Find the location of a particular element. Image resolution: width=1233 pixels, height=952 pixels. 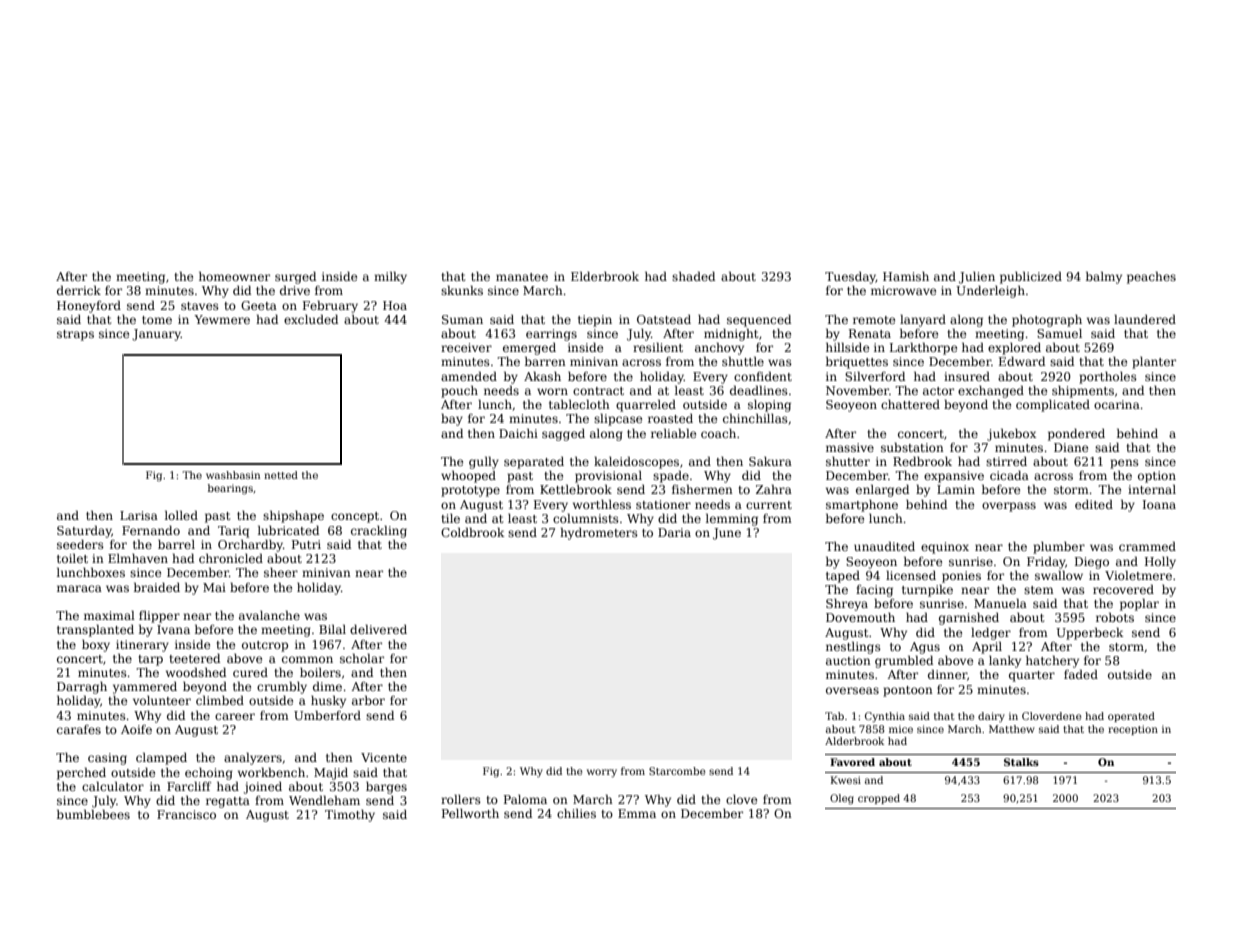

Stalks is located at coordinates (1021, 762).
